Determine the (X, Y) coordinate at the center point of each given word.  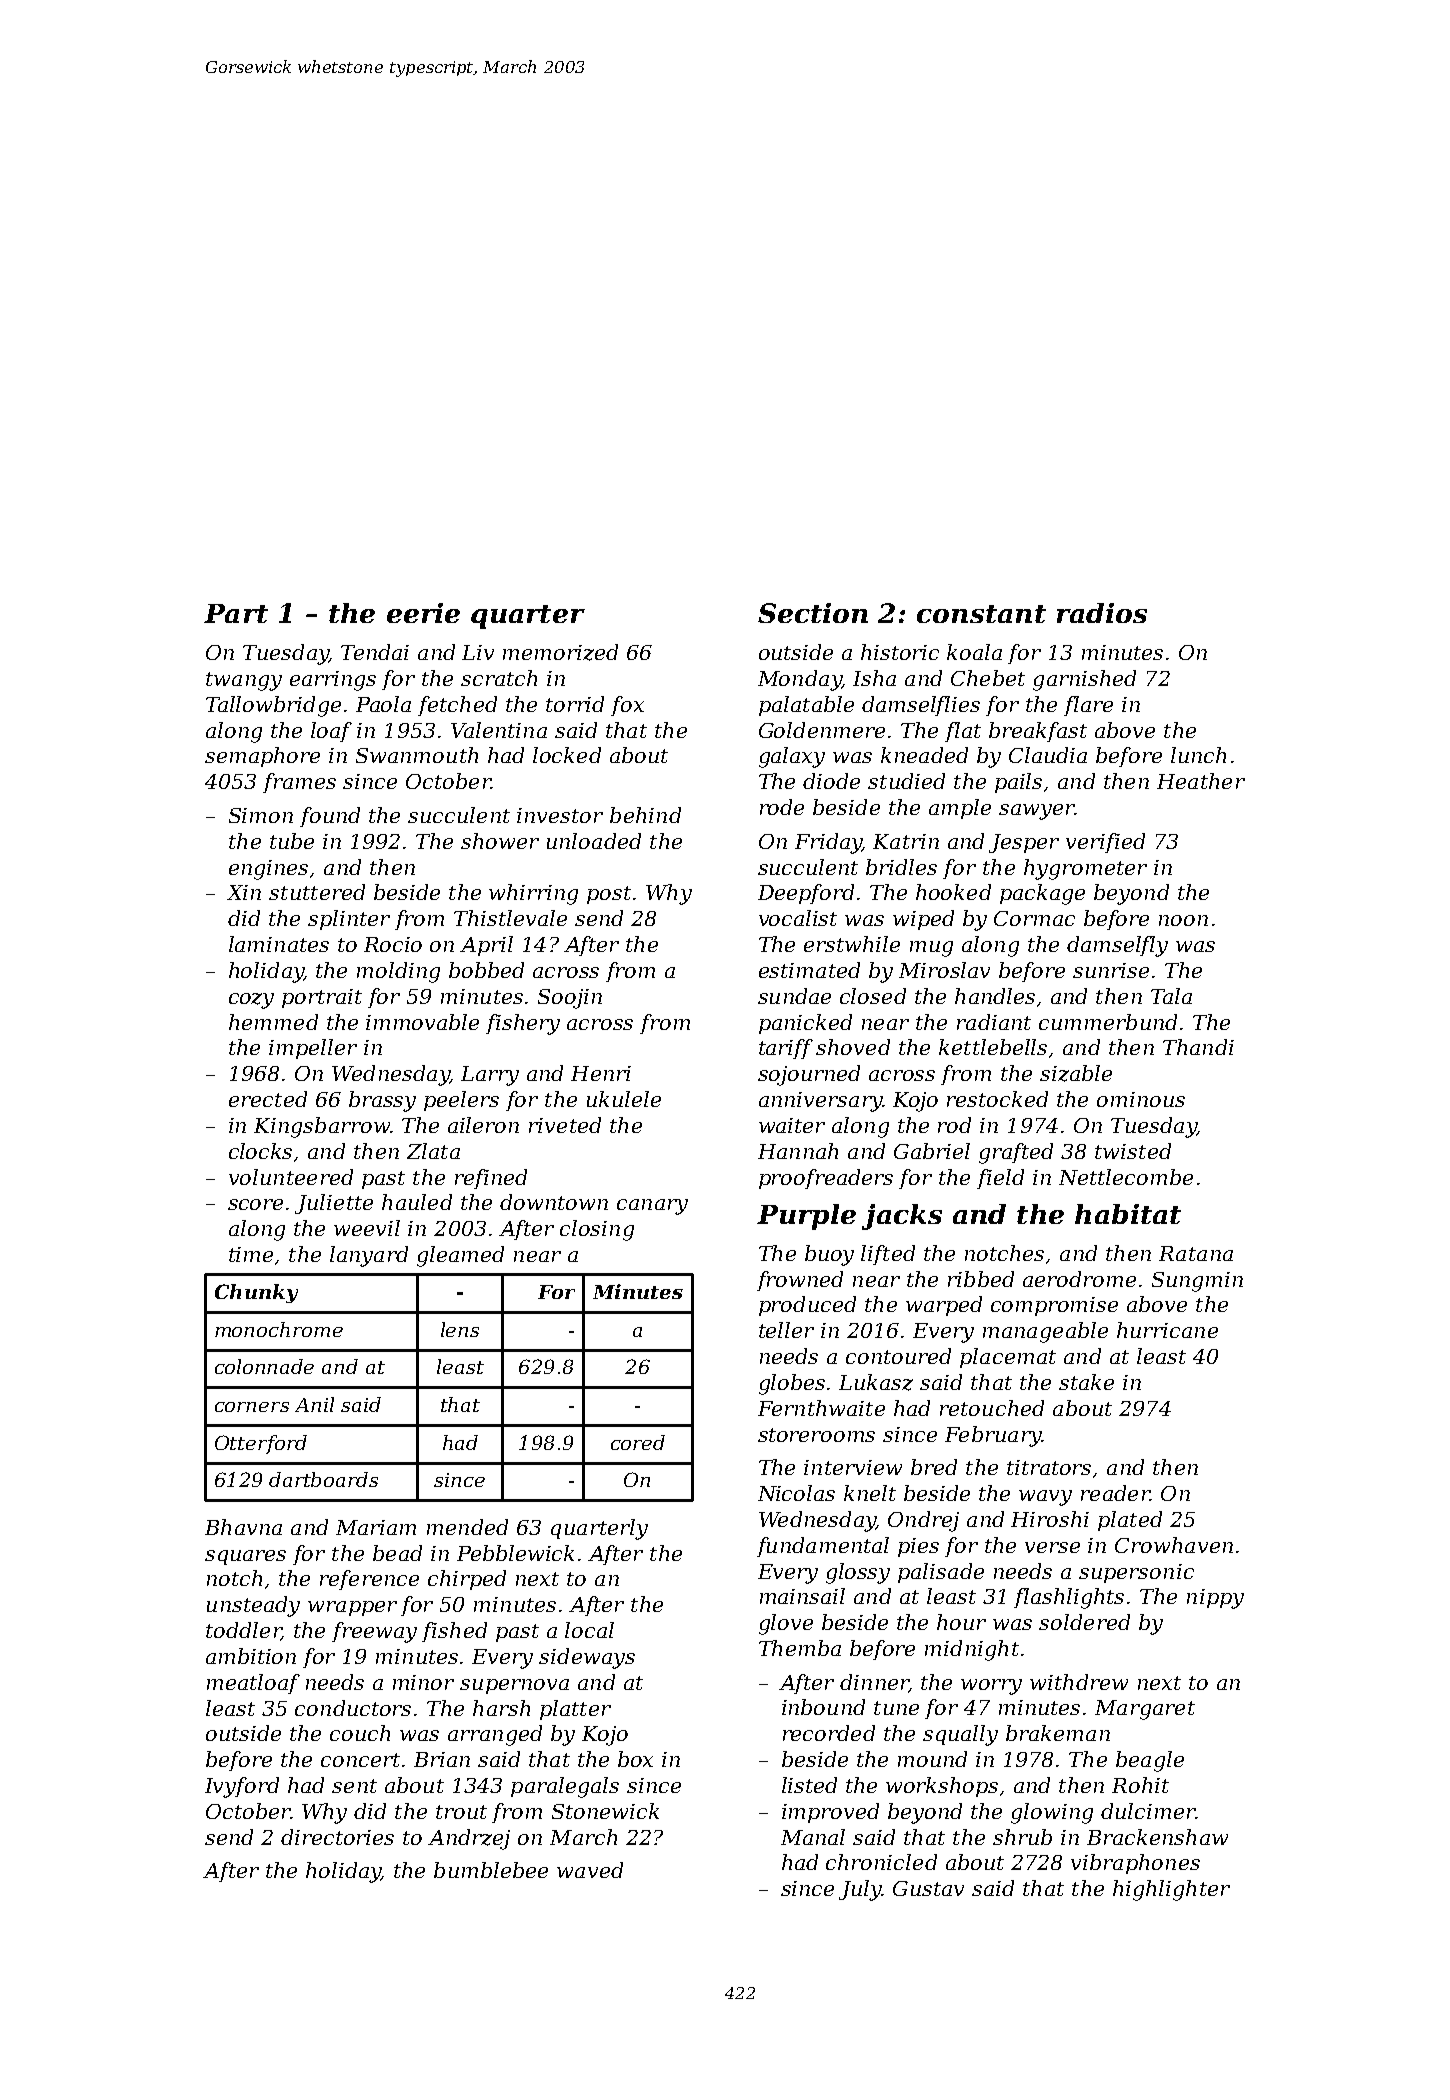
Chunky (256, 1293)
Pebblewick (515, 1553)
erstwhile (852, 944)
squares (245, 1557)
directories (337, 1837)
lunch (1198, 755)
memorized (560, 652)
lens (460, 1329)
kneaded (924, 755)
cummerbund (1108, 1022)
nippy (1215, 1599)
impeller (313, 1049)
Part (236, 613)
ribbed (981, 1279)
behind (645, 815)
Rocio (393, 944)
